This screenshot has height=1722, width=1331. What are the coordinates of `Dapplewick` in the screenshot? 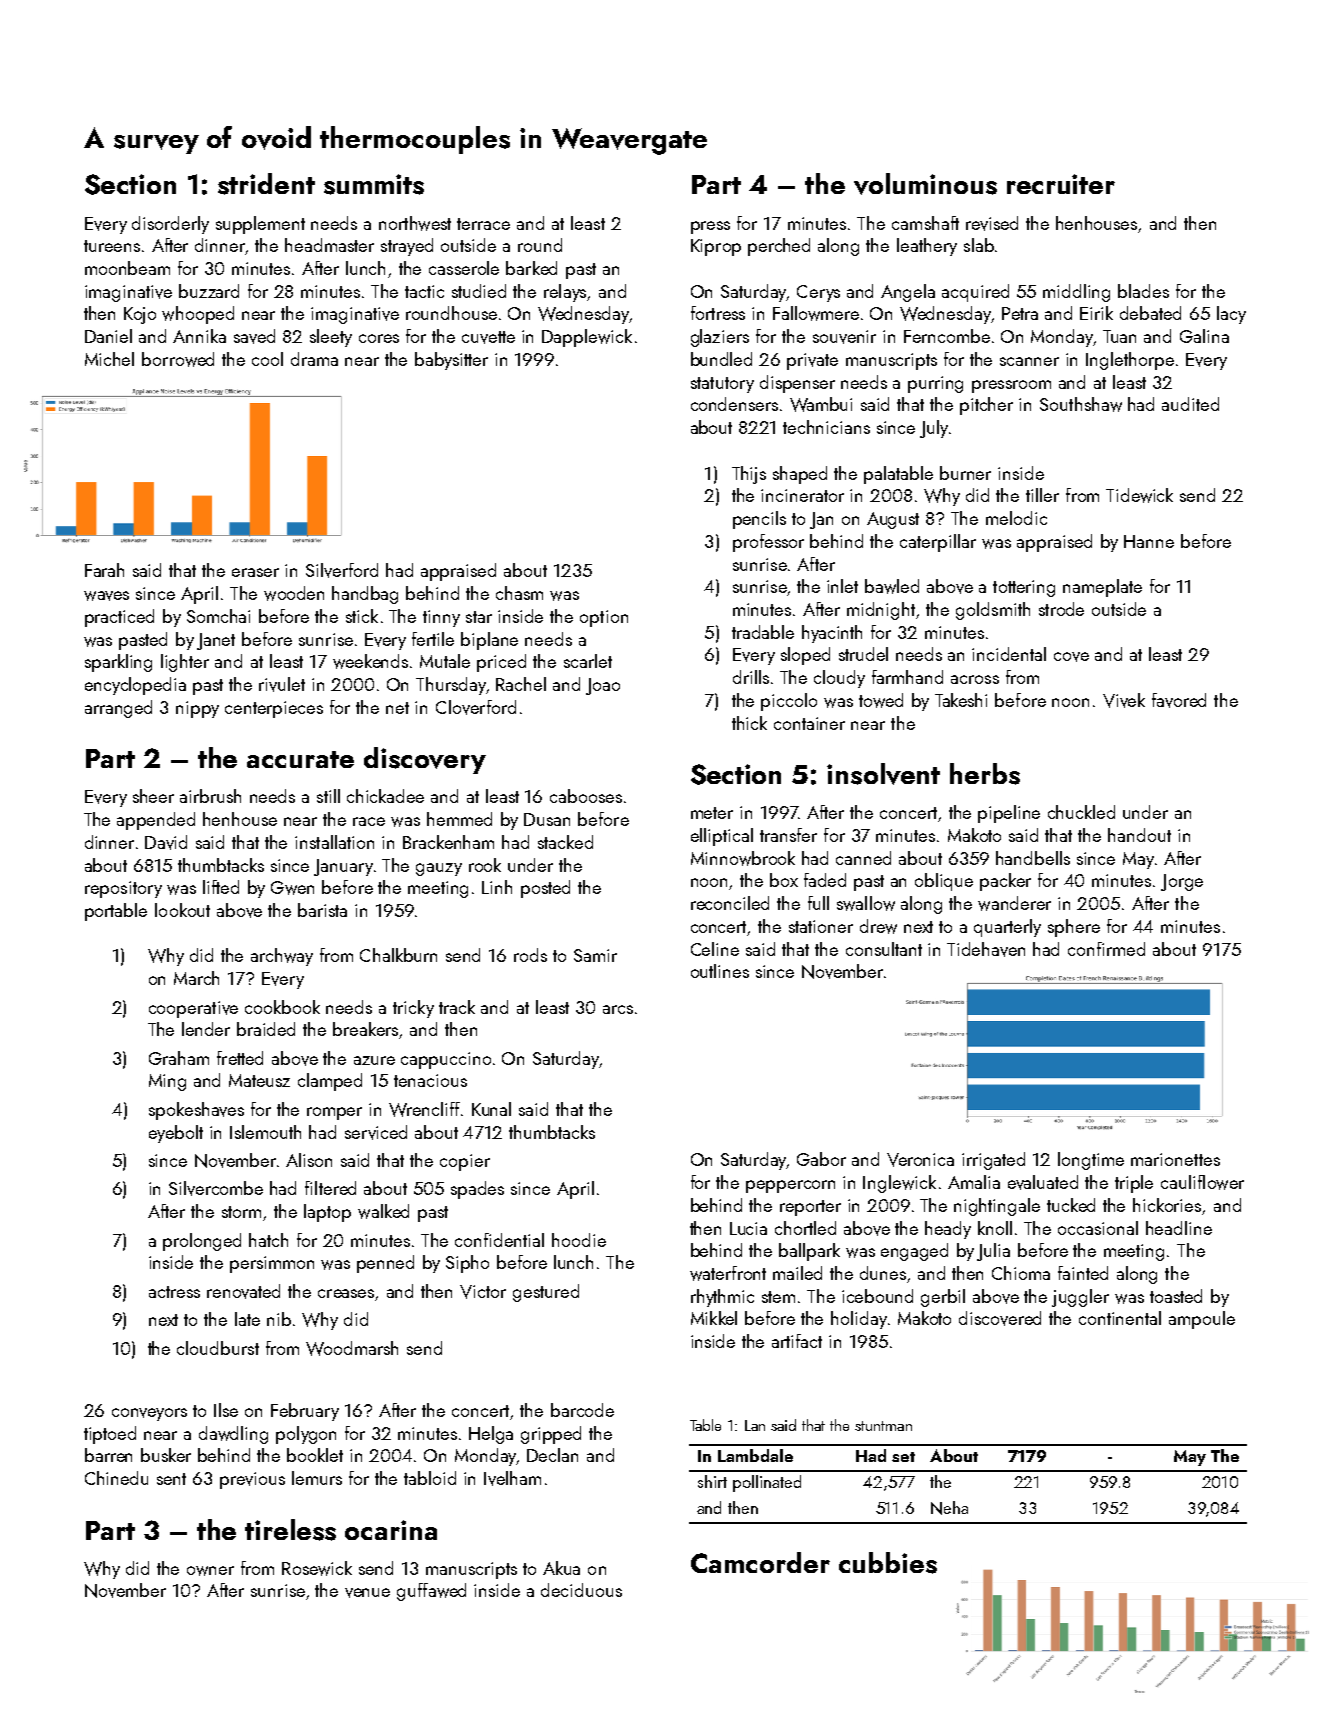 It's located at (587, 338).
